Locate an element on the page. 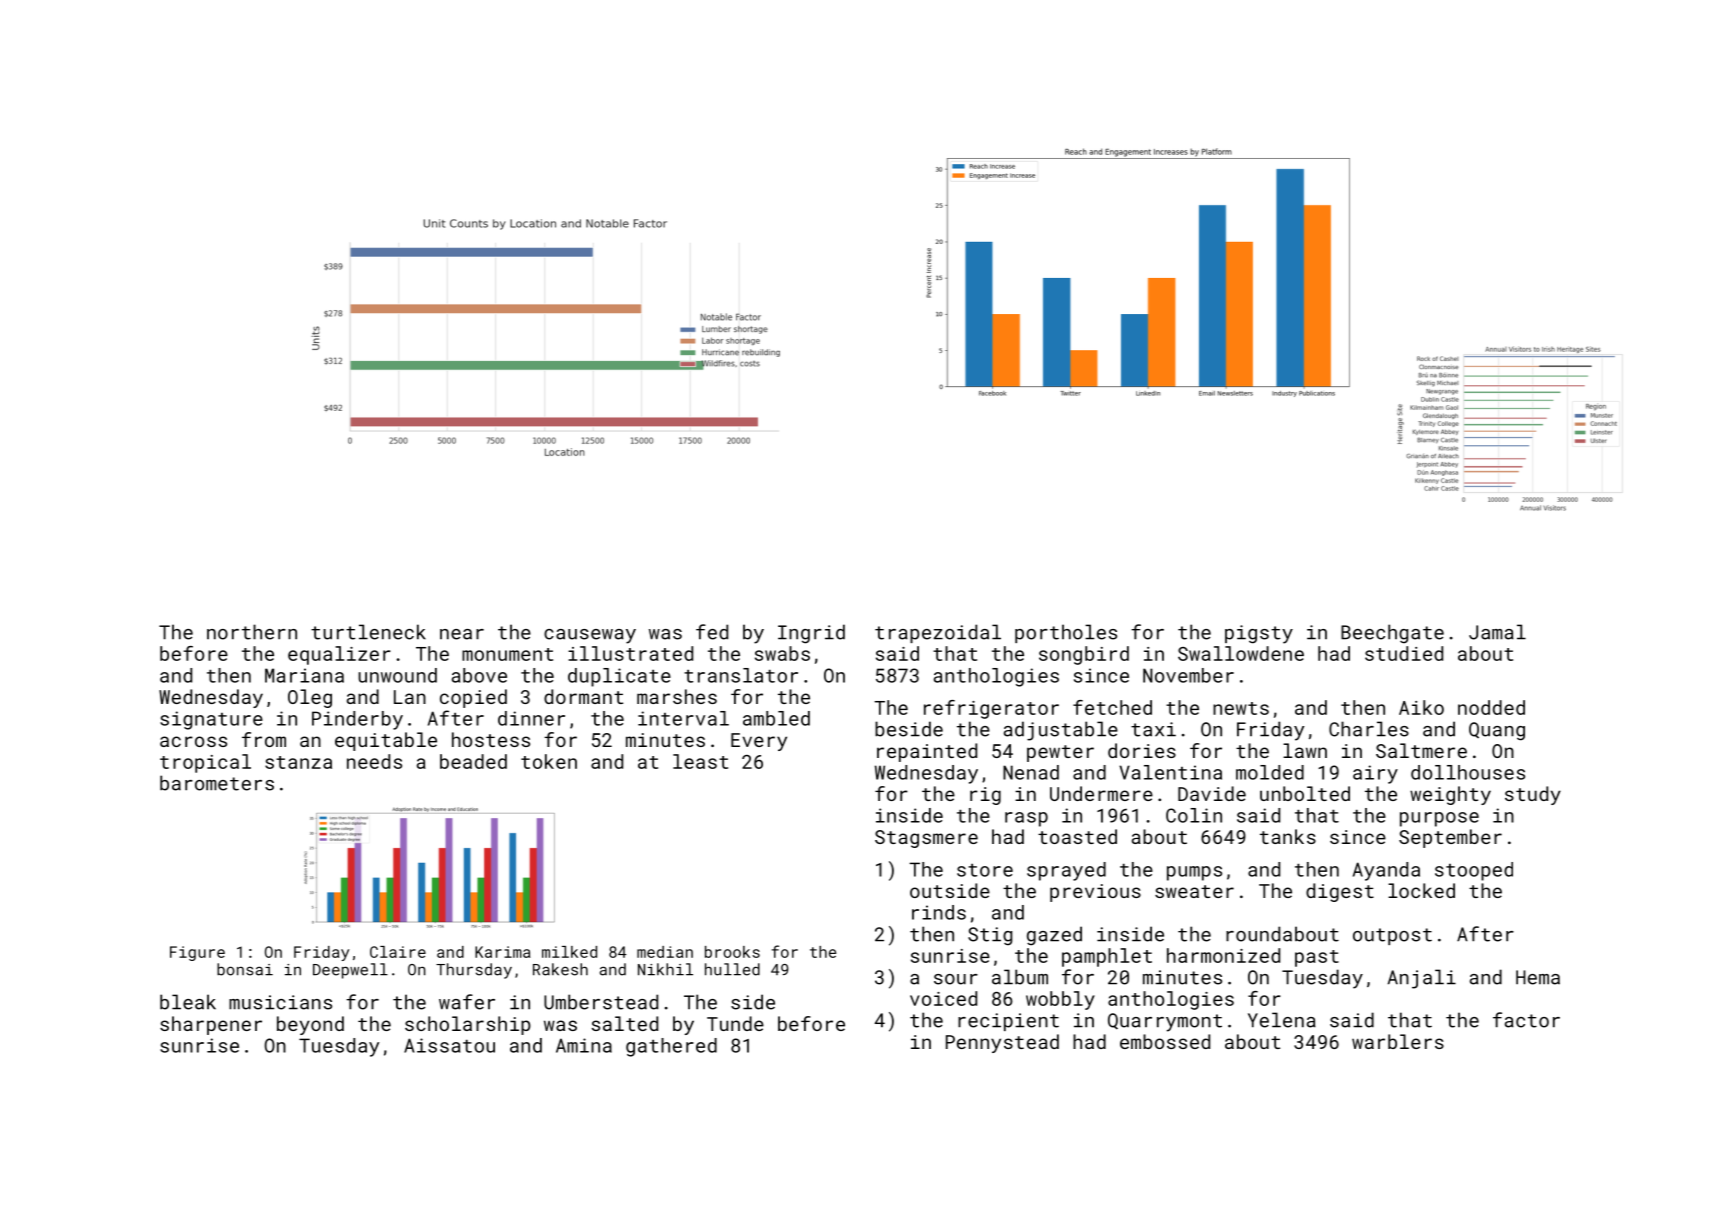  Stagsmere is located at coordinates (926, 839).
